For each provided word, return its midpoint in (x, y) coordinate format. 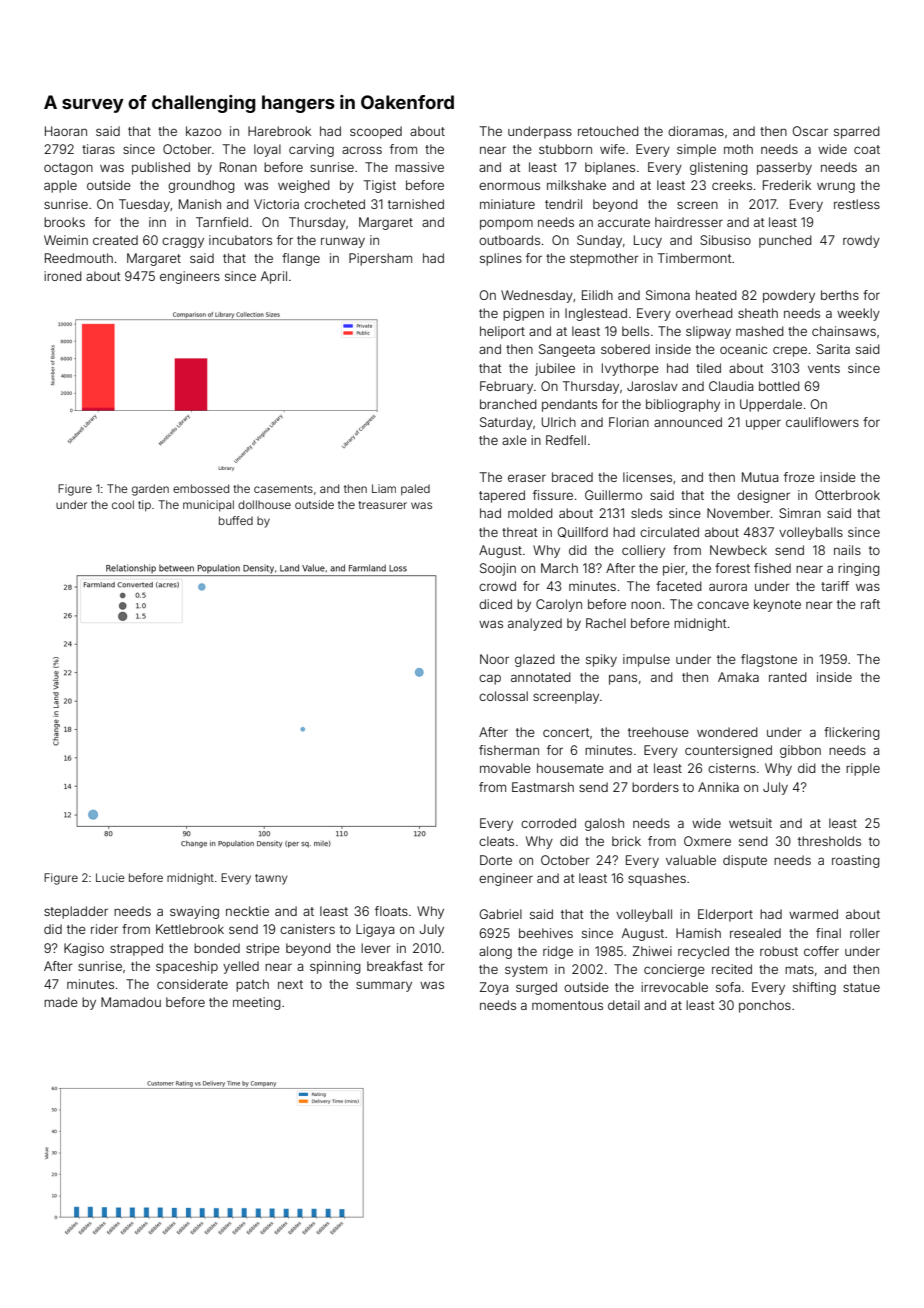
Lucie (110, 877)
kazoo (203, 131)
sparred (857, 132)
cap (490, 679)
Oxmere (707, 841)
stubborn (565, 149)
